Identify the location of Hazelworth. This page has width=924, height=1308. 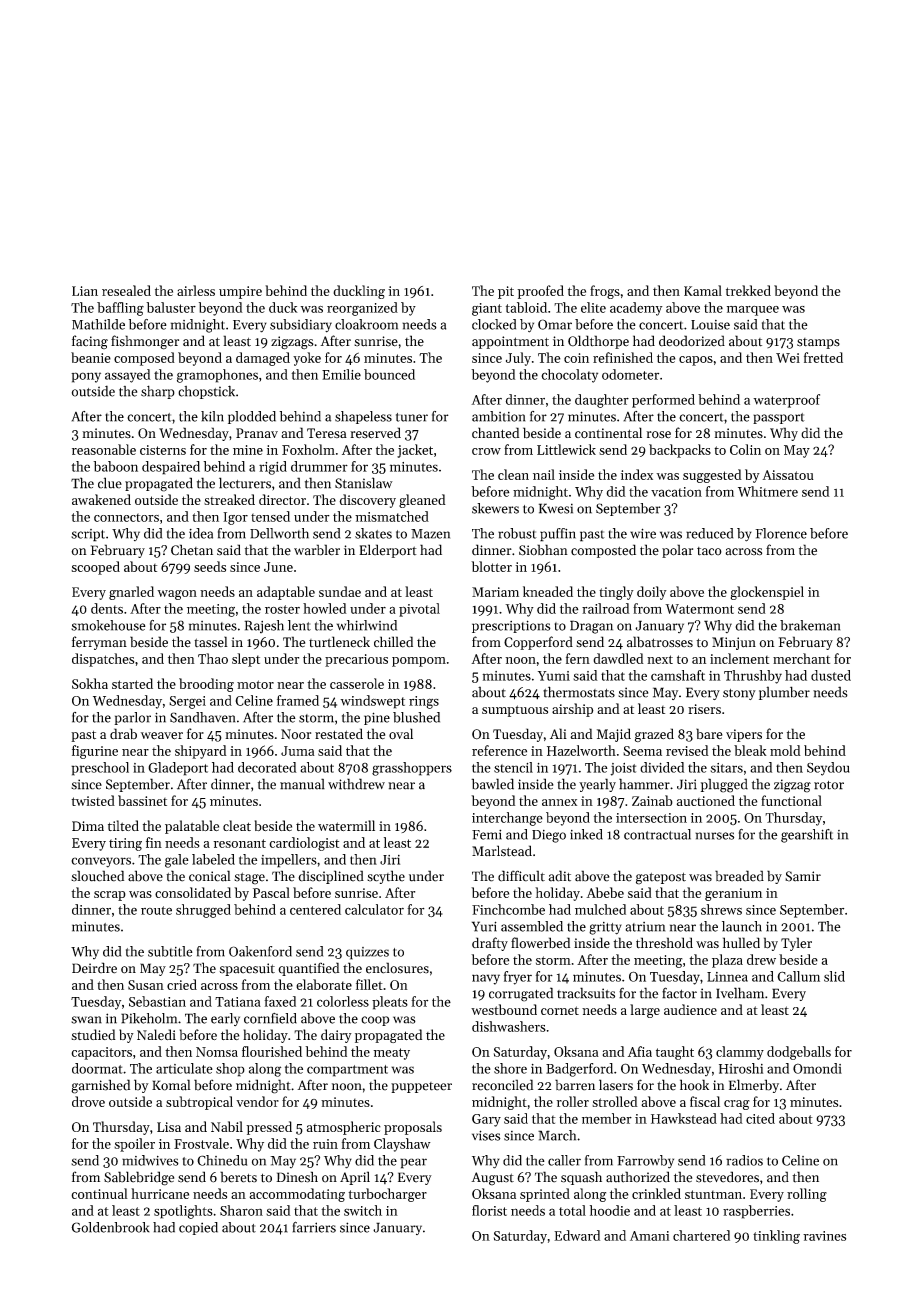
(581, 750).
